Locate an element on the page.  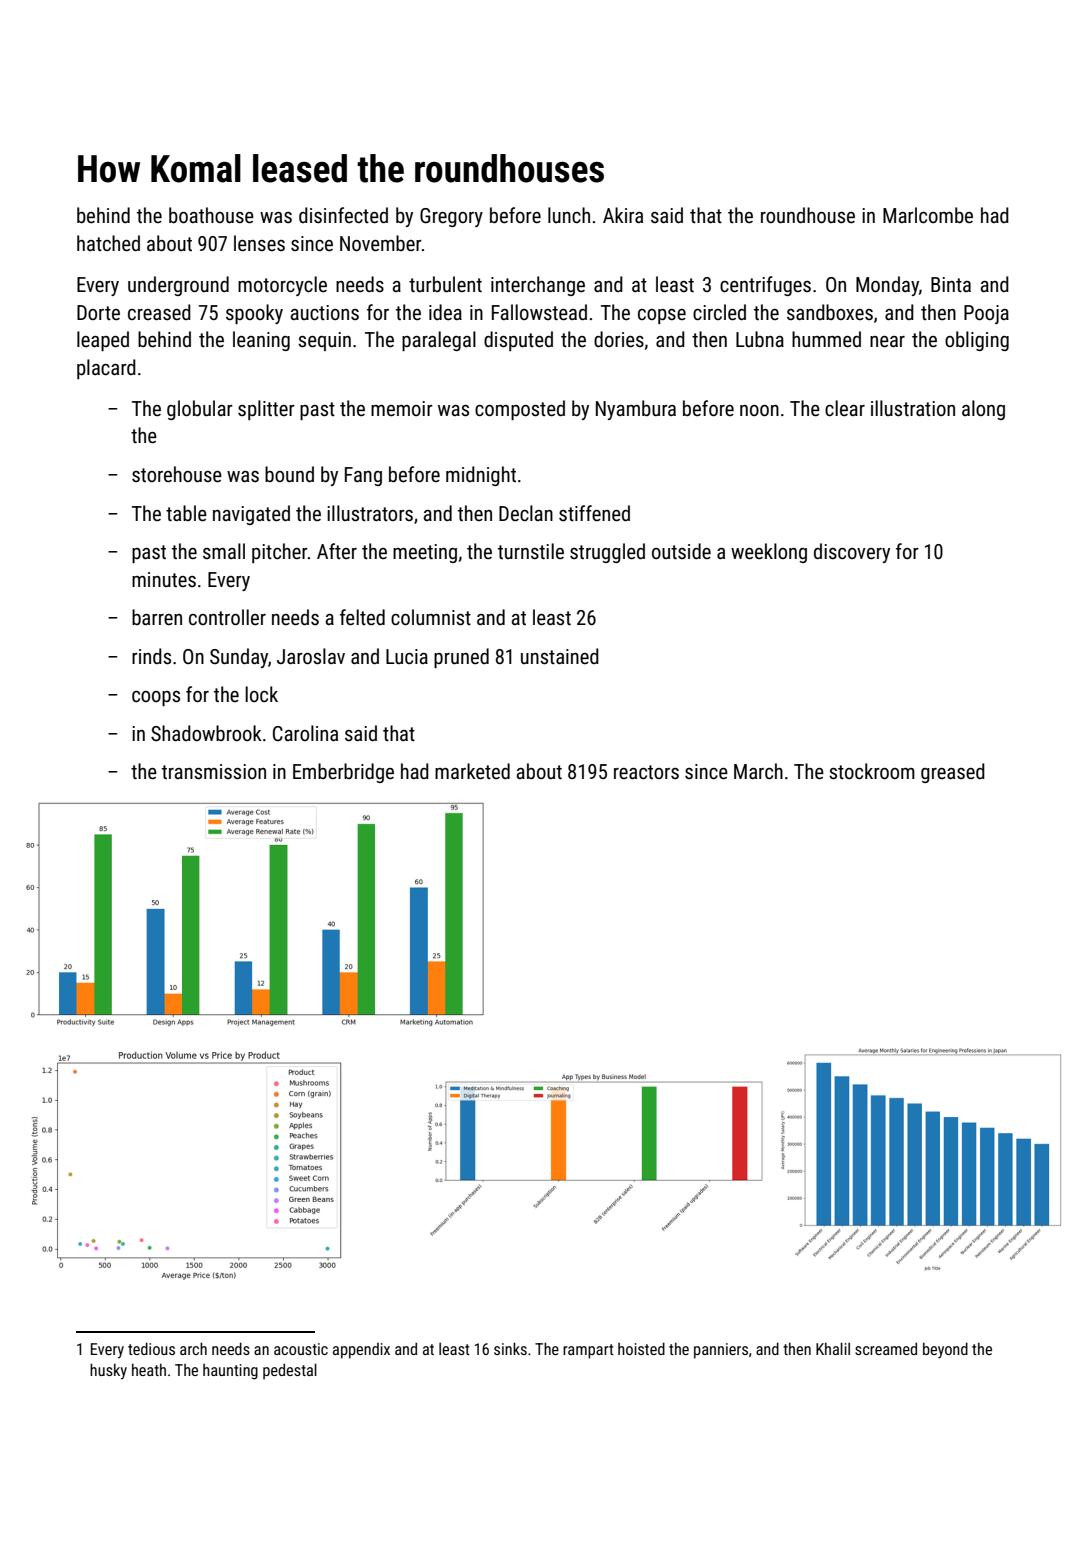
Emberbridge is located at coordinates (343, 773).
